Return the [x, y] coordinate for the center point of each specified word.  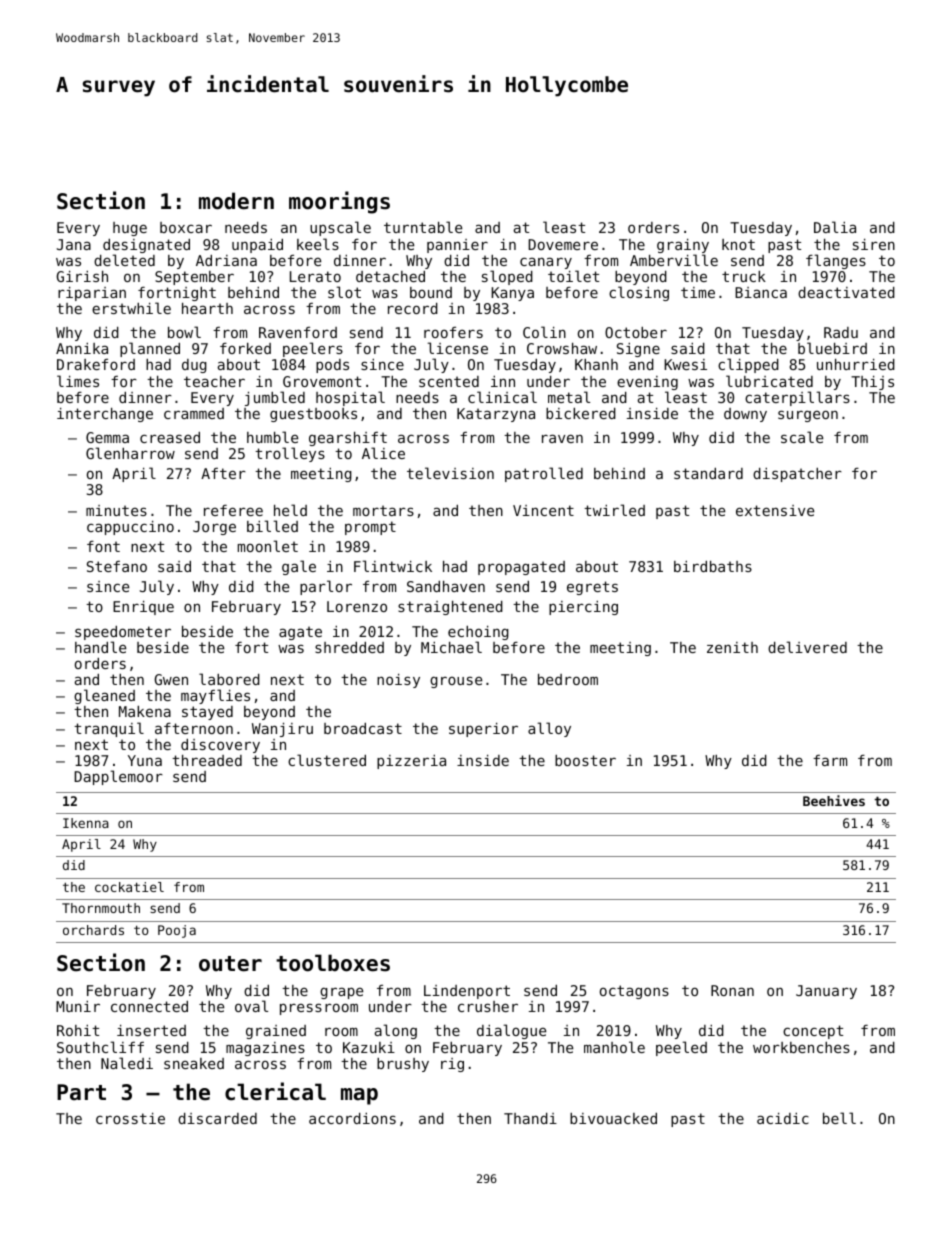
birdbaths [713, 566]
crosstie [130, 1118]
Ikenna [86, 823]
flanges [836, 261]
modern [236, 201]
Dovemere [563, 244]
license [458, 348]
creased [170, 437]
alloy [549, 729]
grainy [683, 246]
